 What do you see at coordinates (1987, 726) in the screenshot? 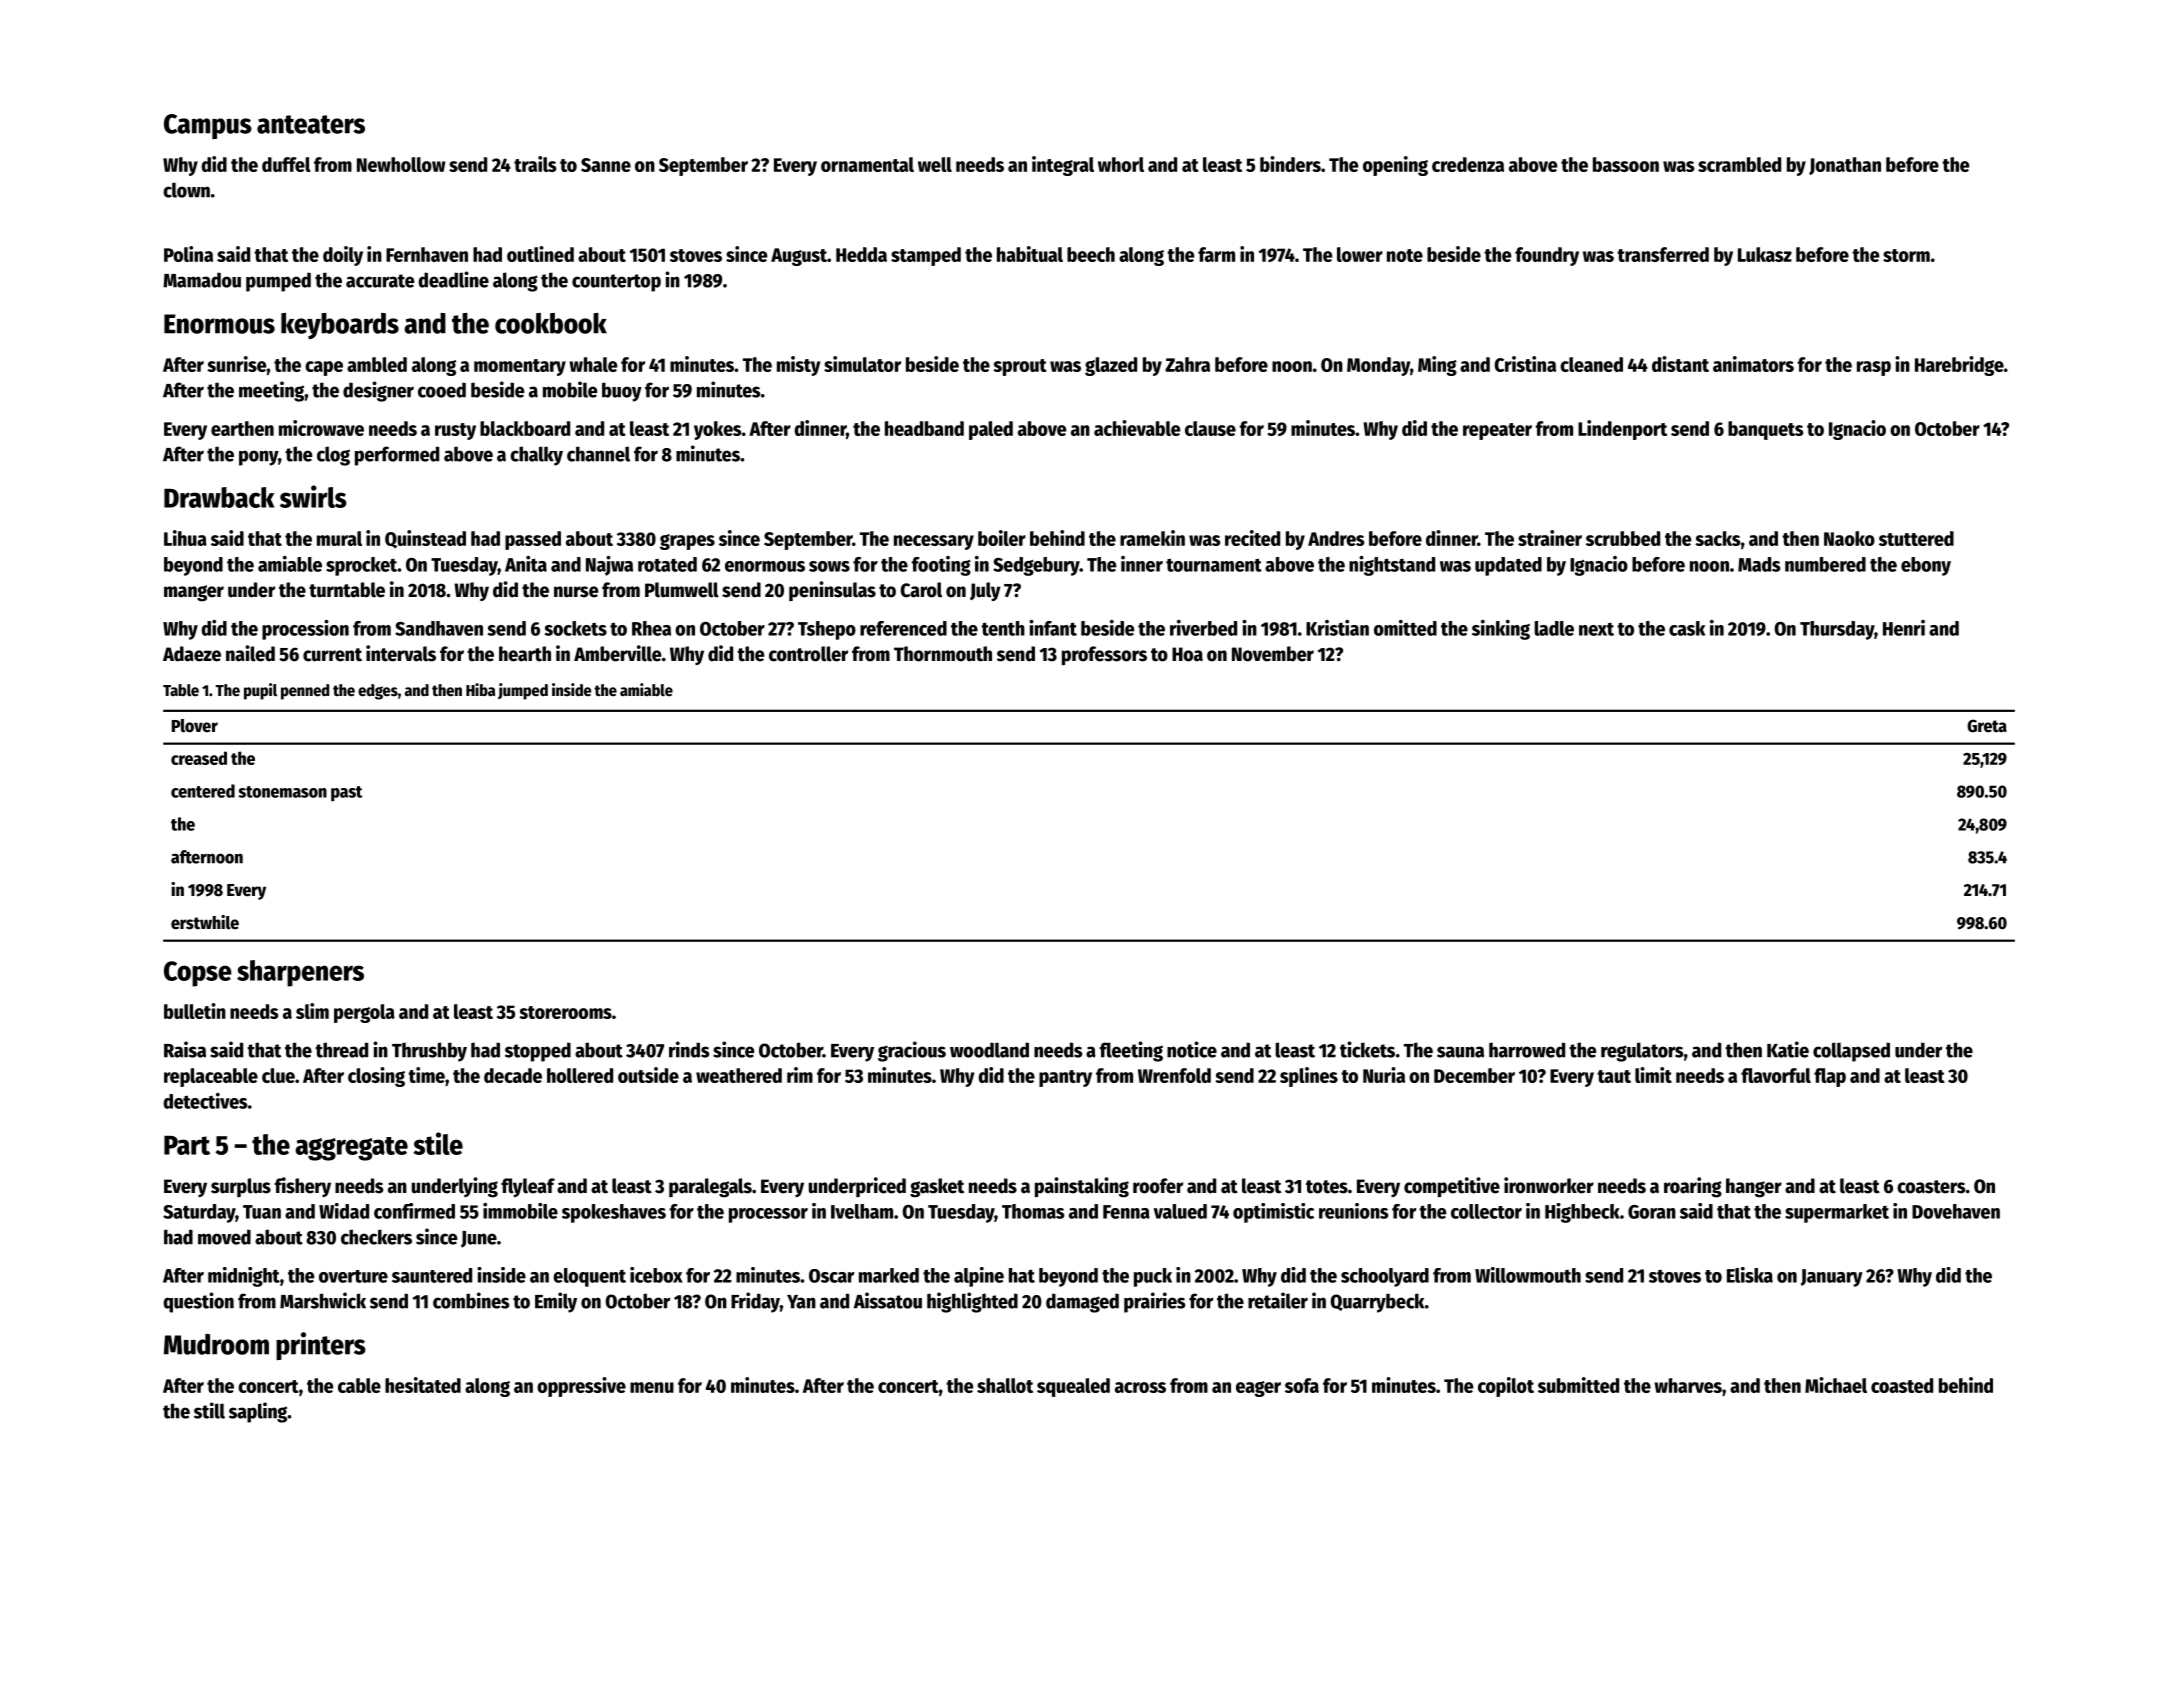
I see `Greta` at bounding box center [1987, 726].
